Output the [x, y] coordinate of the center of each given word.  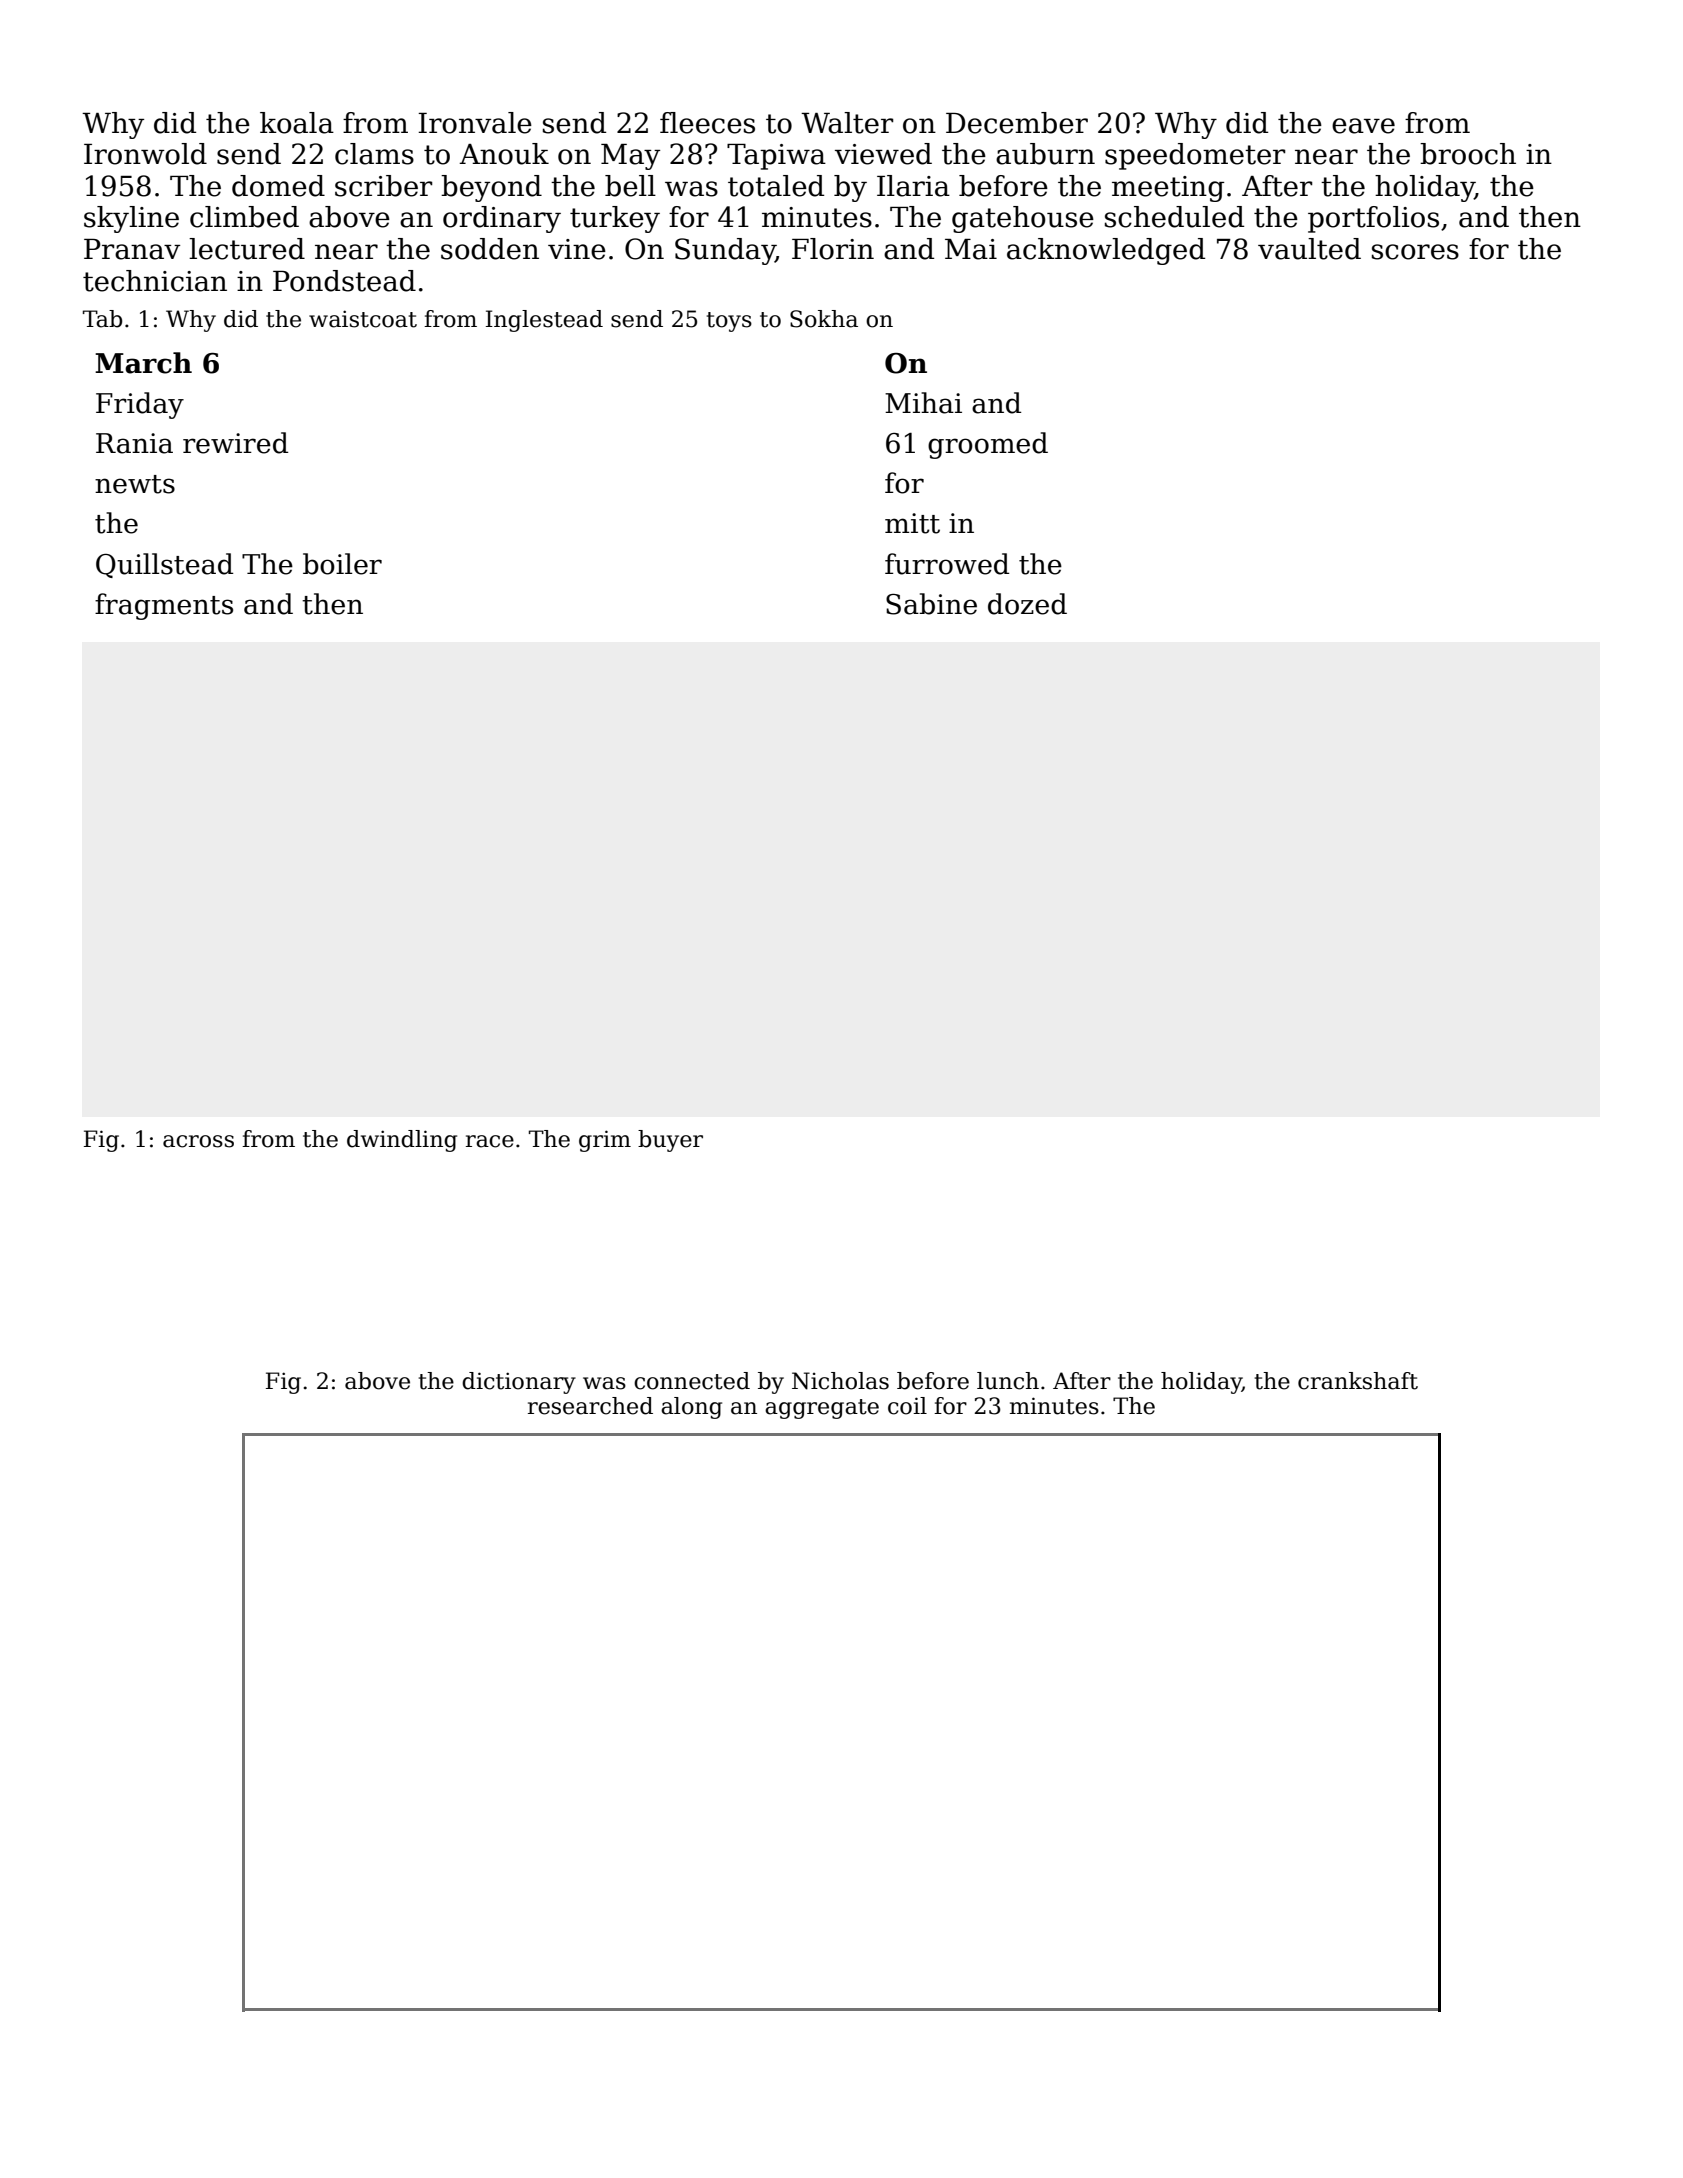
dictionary [519, 1383]
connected [692, 1381]
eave [1363, 126]
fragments [164, 606]
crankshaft [1358, 1381]
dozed [1027, 604]
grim [605, 1141]
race [490, 1141]
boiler [342, 564]
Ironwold [145, 154]
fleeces [707, 123]
